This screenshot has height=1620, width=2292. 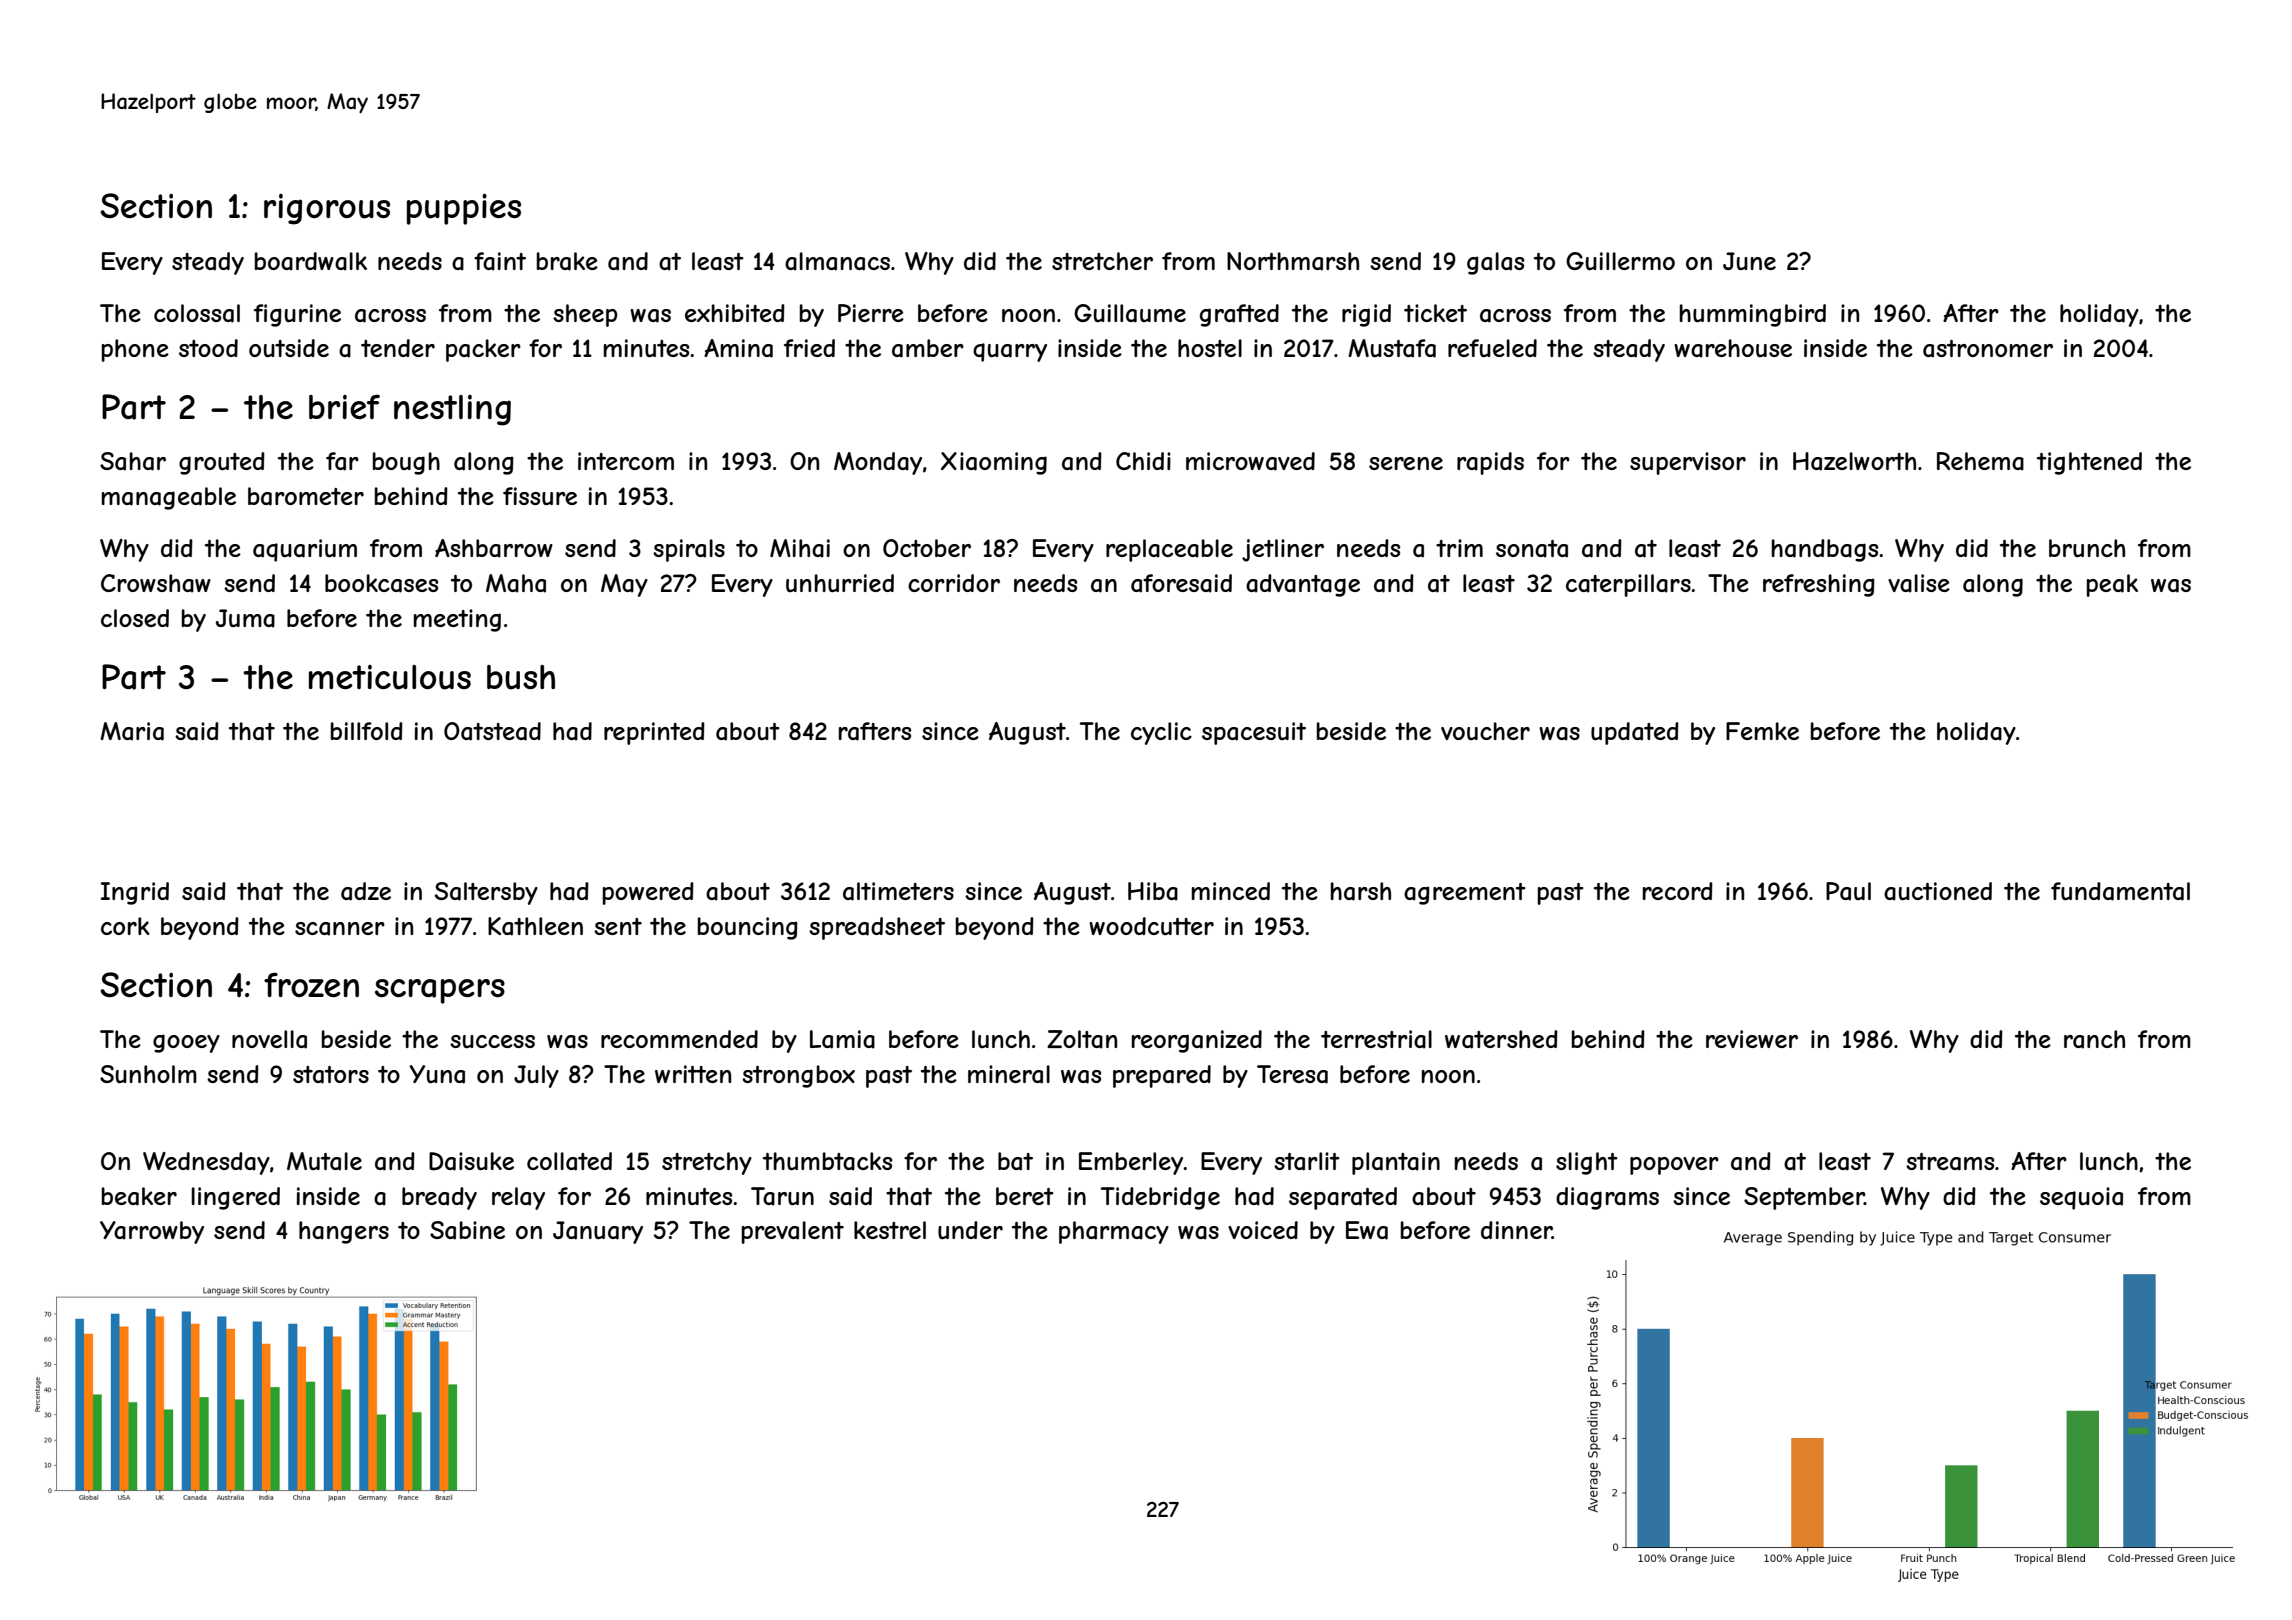 What do you see at coordinates (1114, 1232) in the screenshot?
I see `pharmacy` at bounding box center [1114, 1232].
